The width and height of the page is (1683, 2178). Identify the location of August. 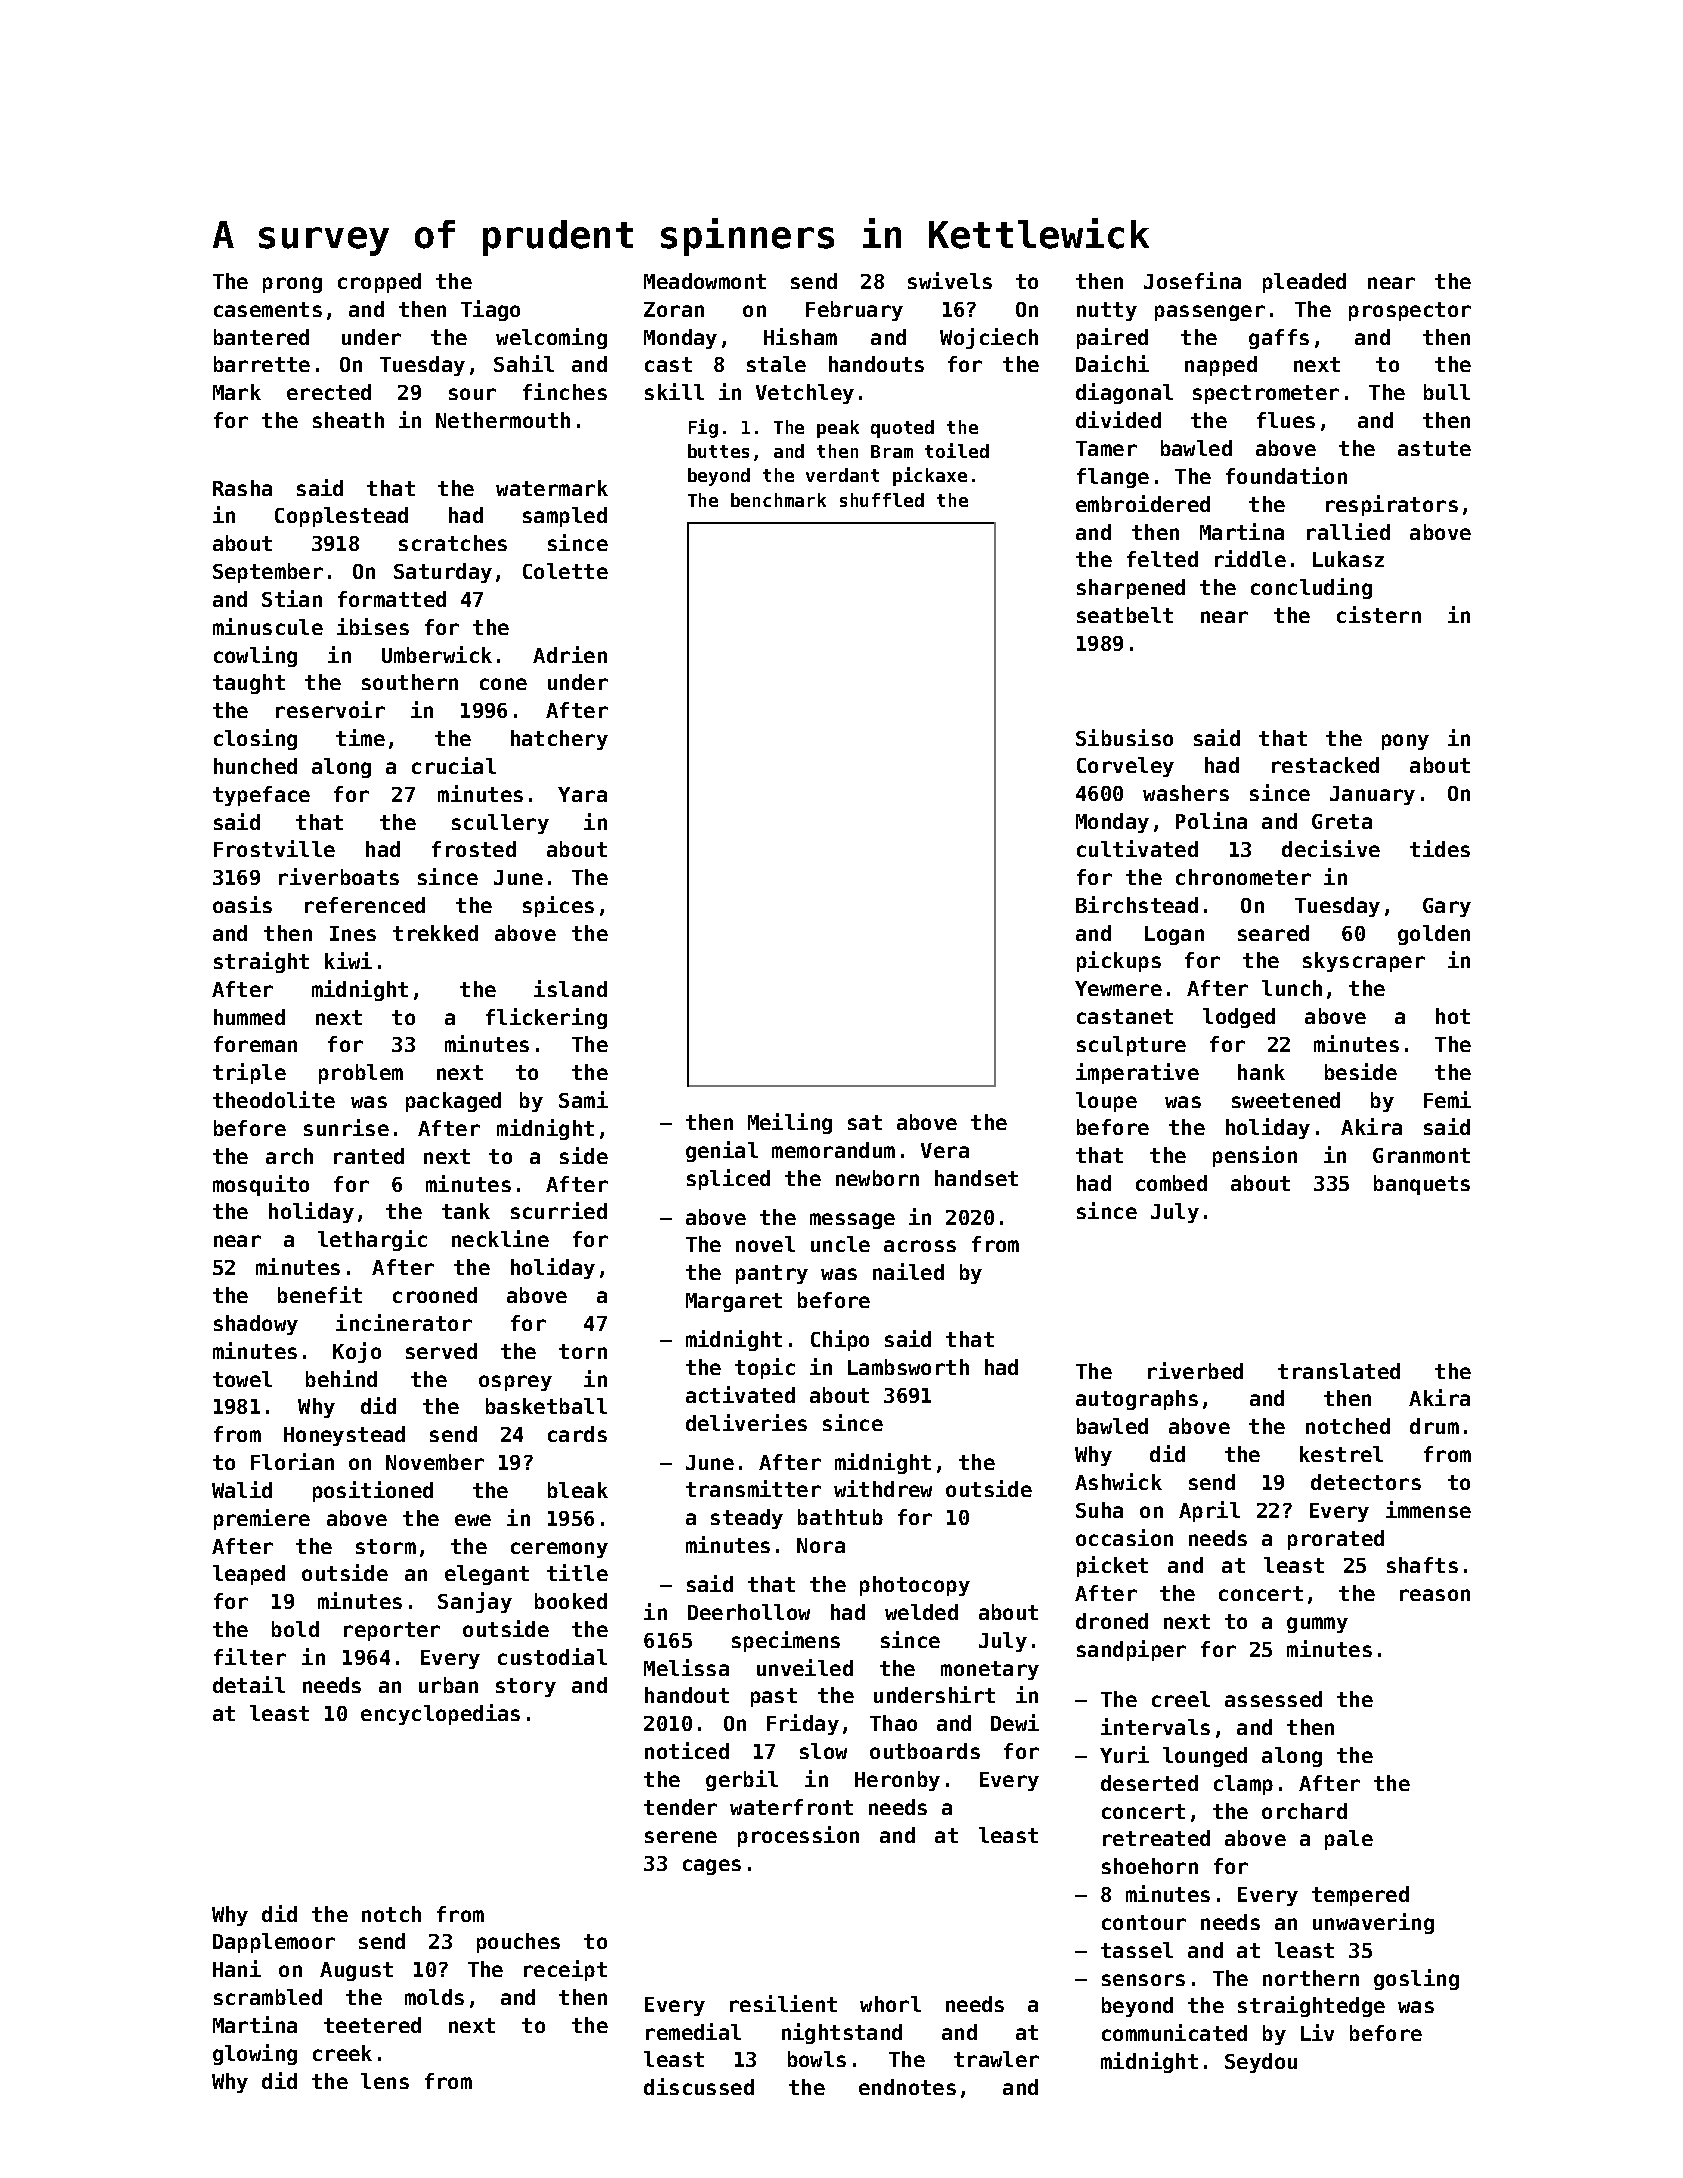
(356, 1971).
